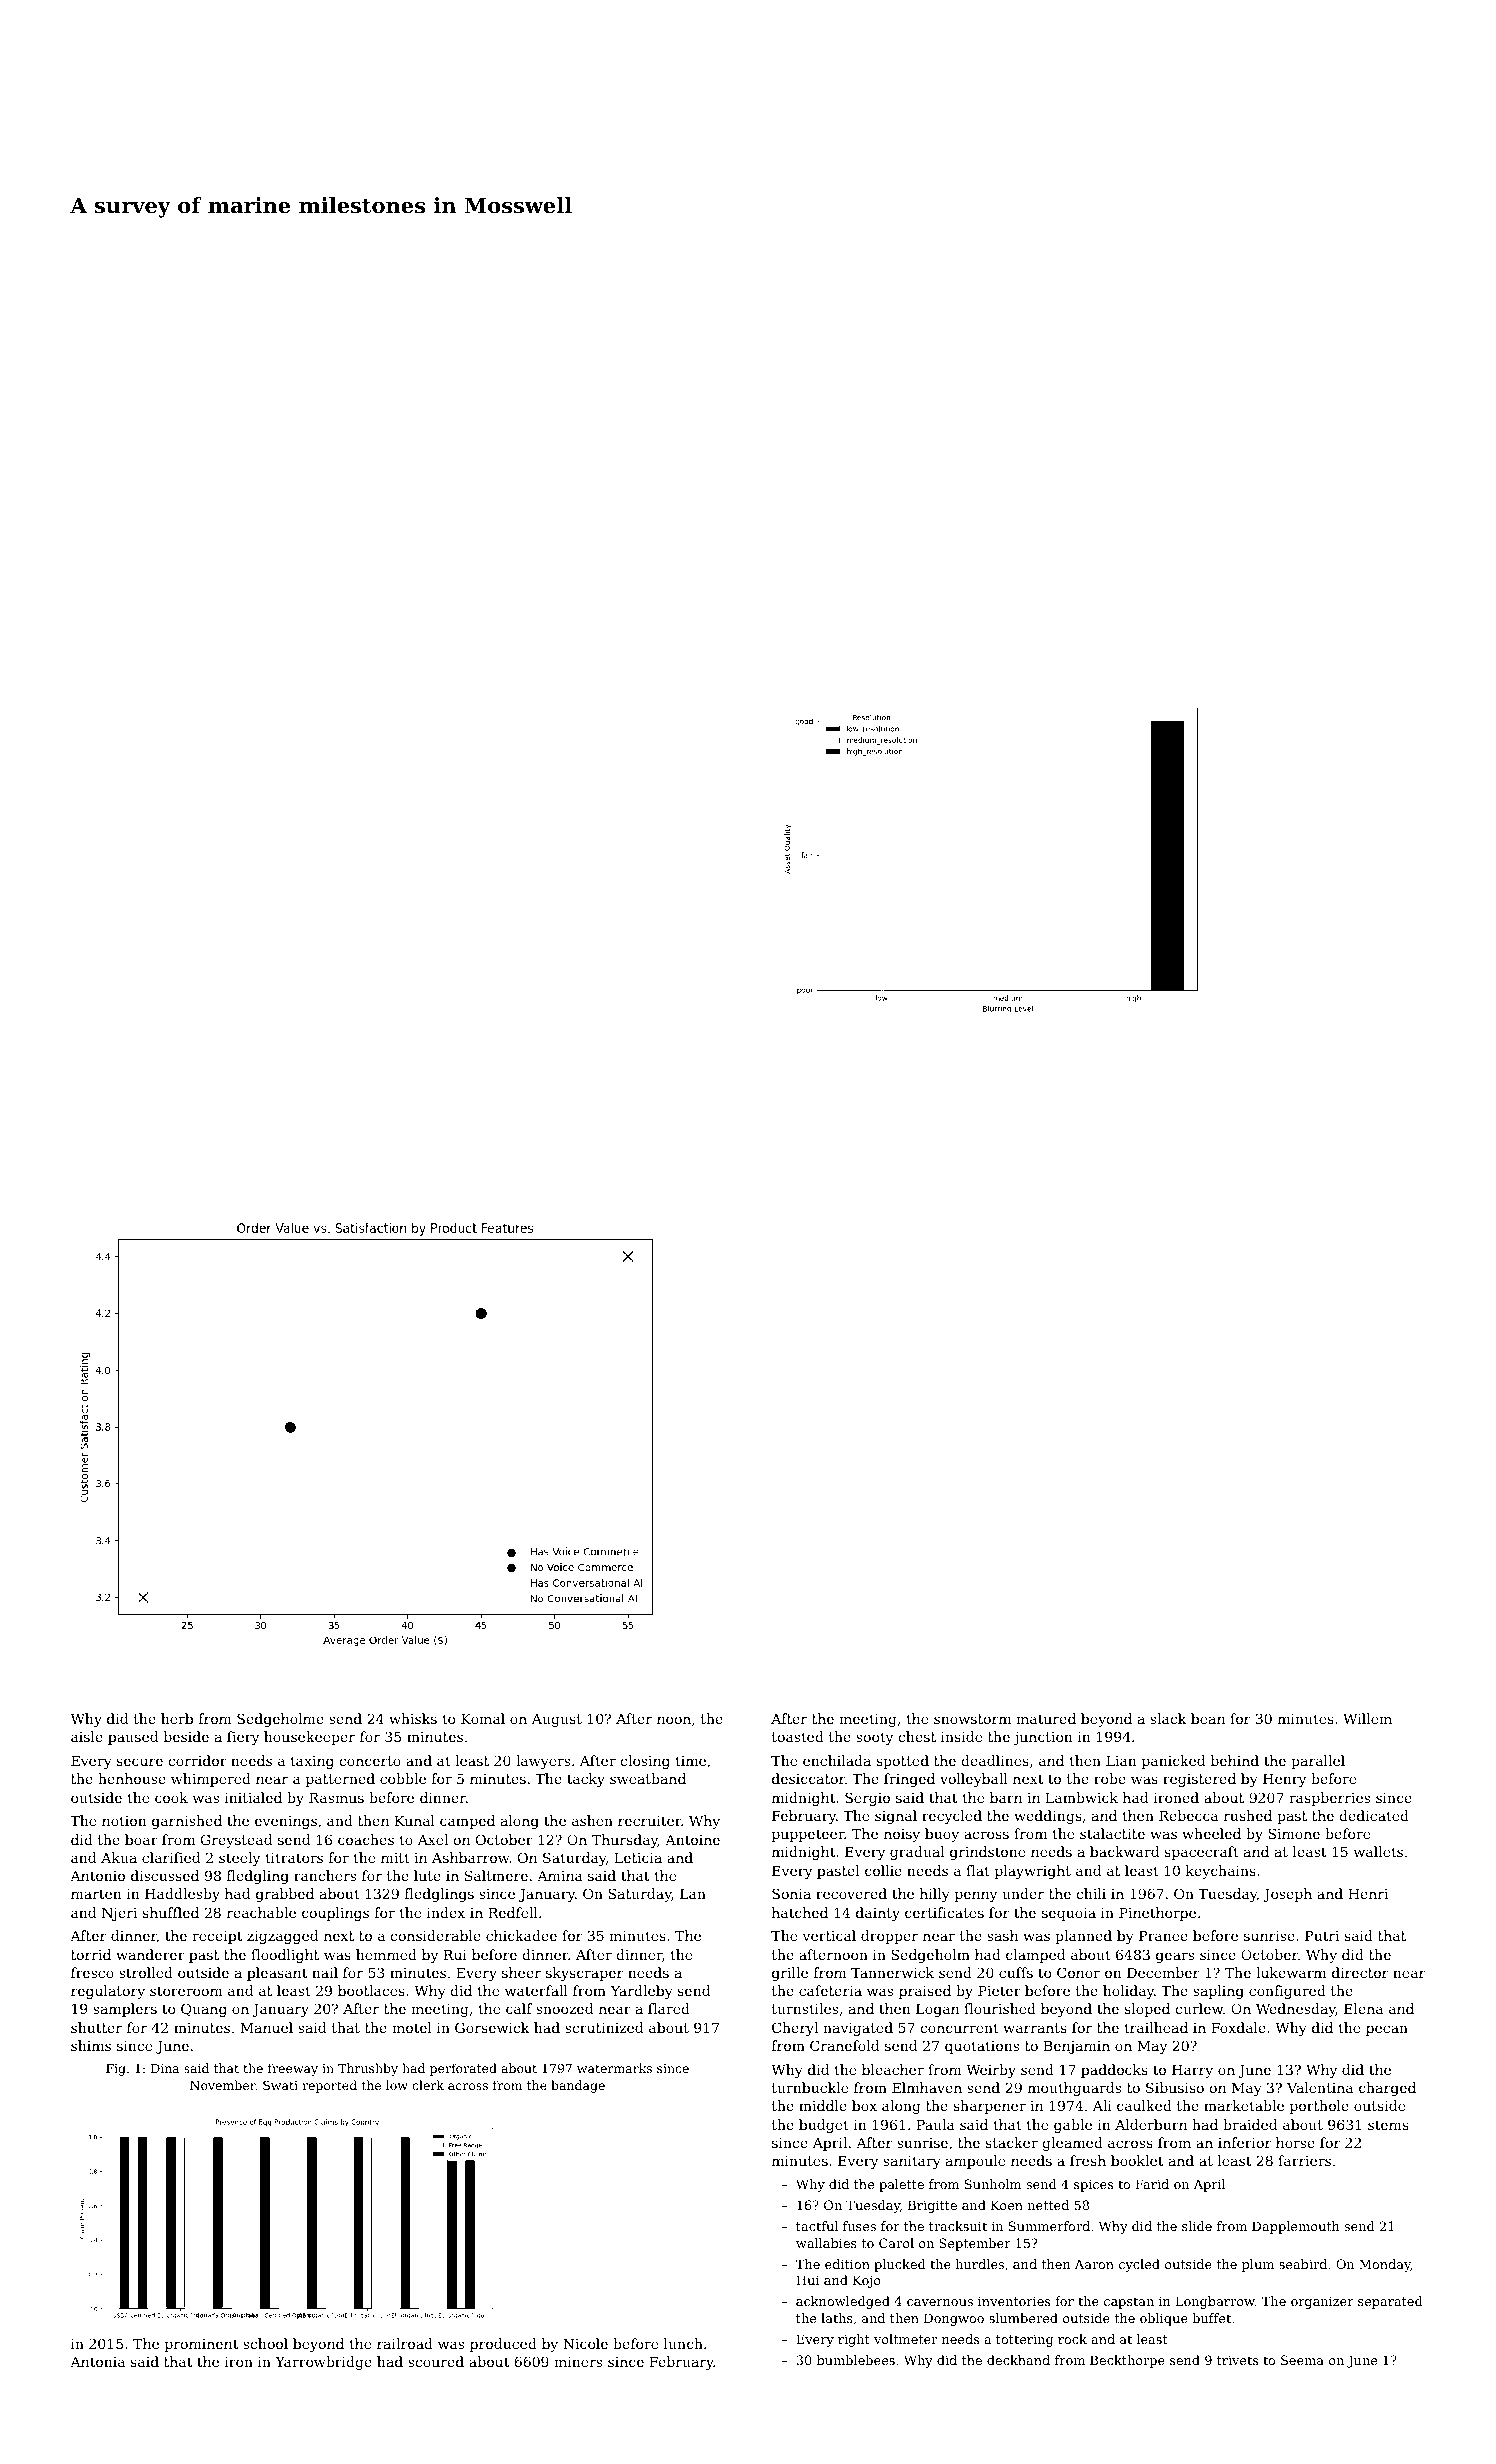  I want to click on prominent, so click(201, 2345).
